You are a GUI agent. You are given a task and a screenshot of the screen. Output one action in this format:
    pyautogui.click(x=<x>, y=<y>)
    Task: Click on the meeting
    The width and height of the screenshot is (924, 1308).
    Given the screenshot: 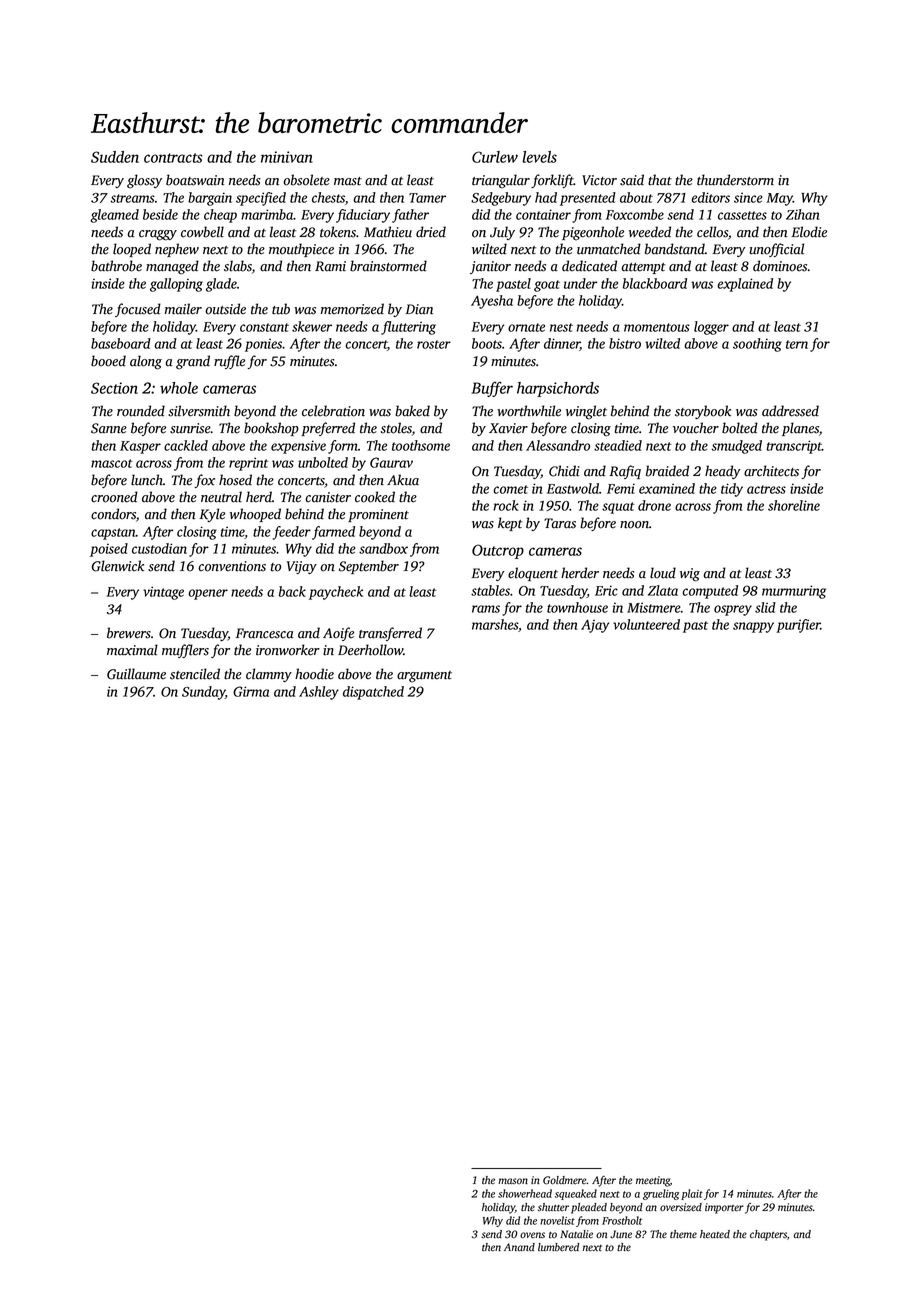 What is the action you would take?
    pyautogui.click(x=653, y=1181)
